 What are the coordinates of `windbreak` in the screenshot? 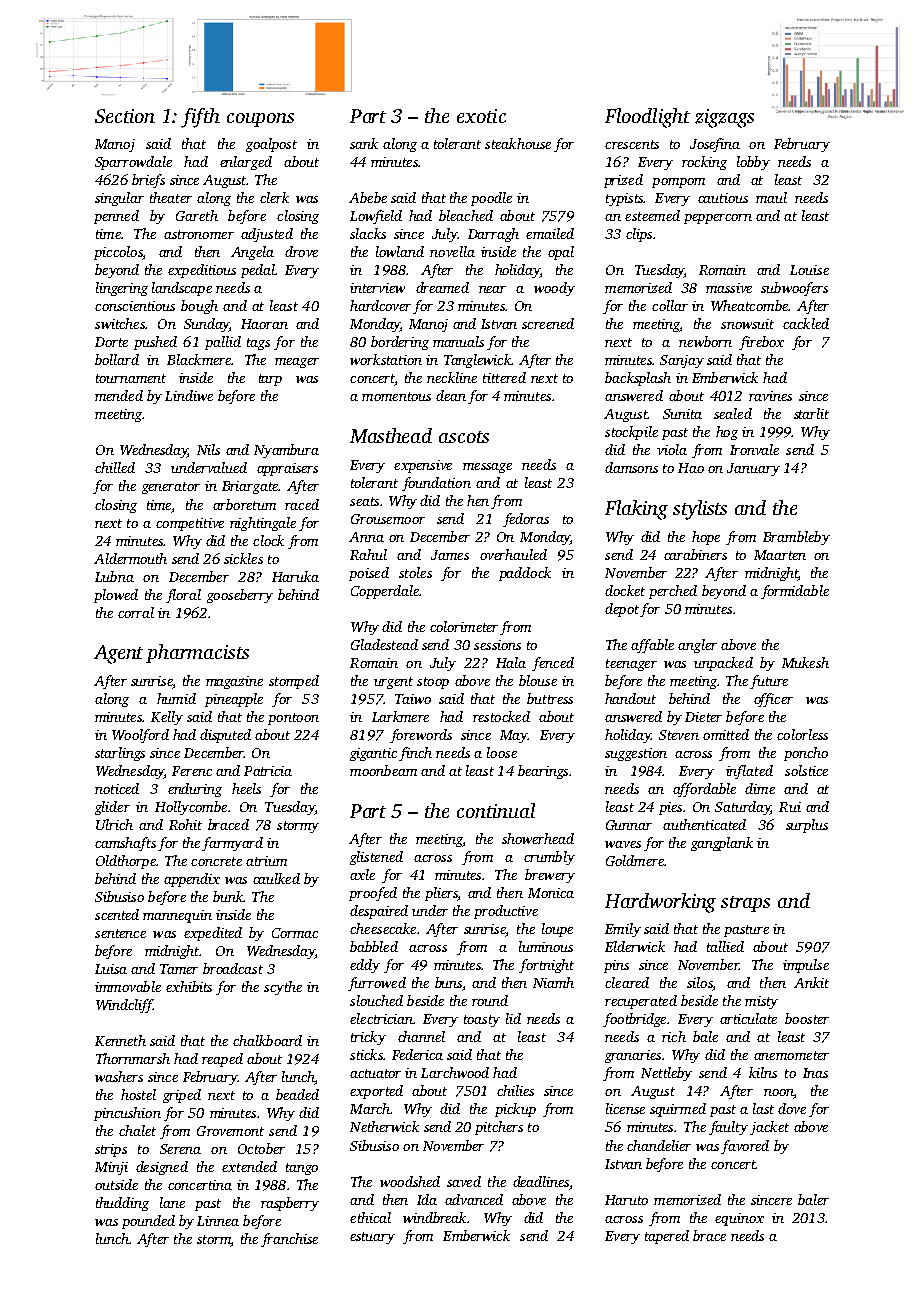 It's located at (434, 1217).
